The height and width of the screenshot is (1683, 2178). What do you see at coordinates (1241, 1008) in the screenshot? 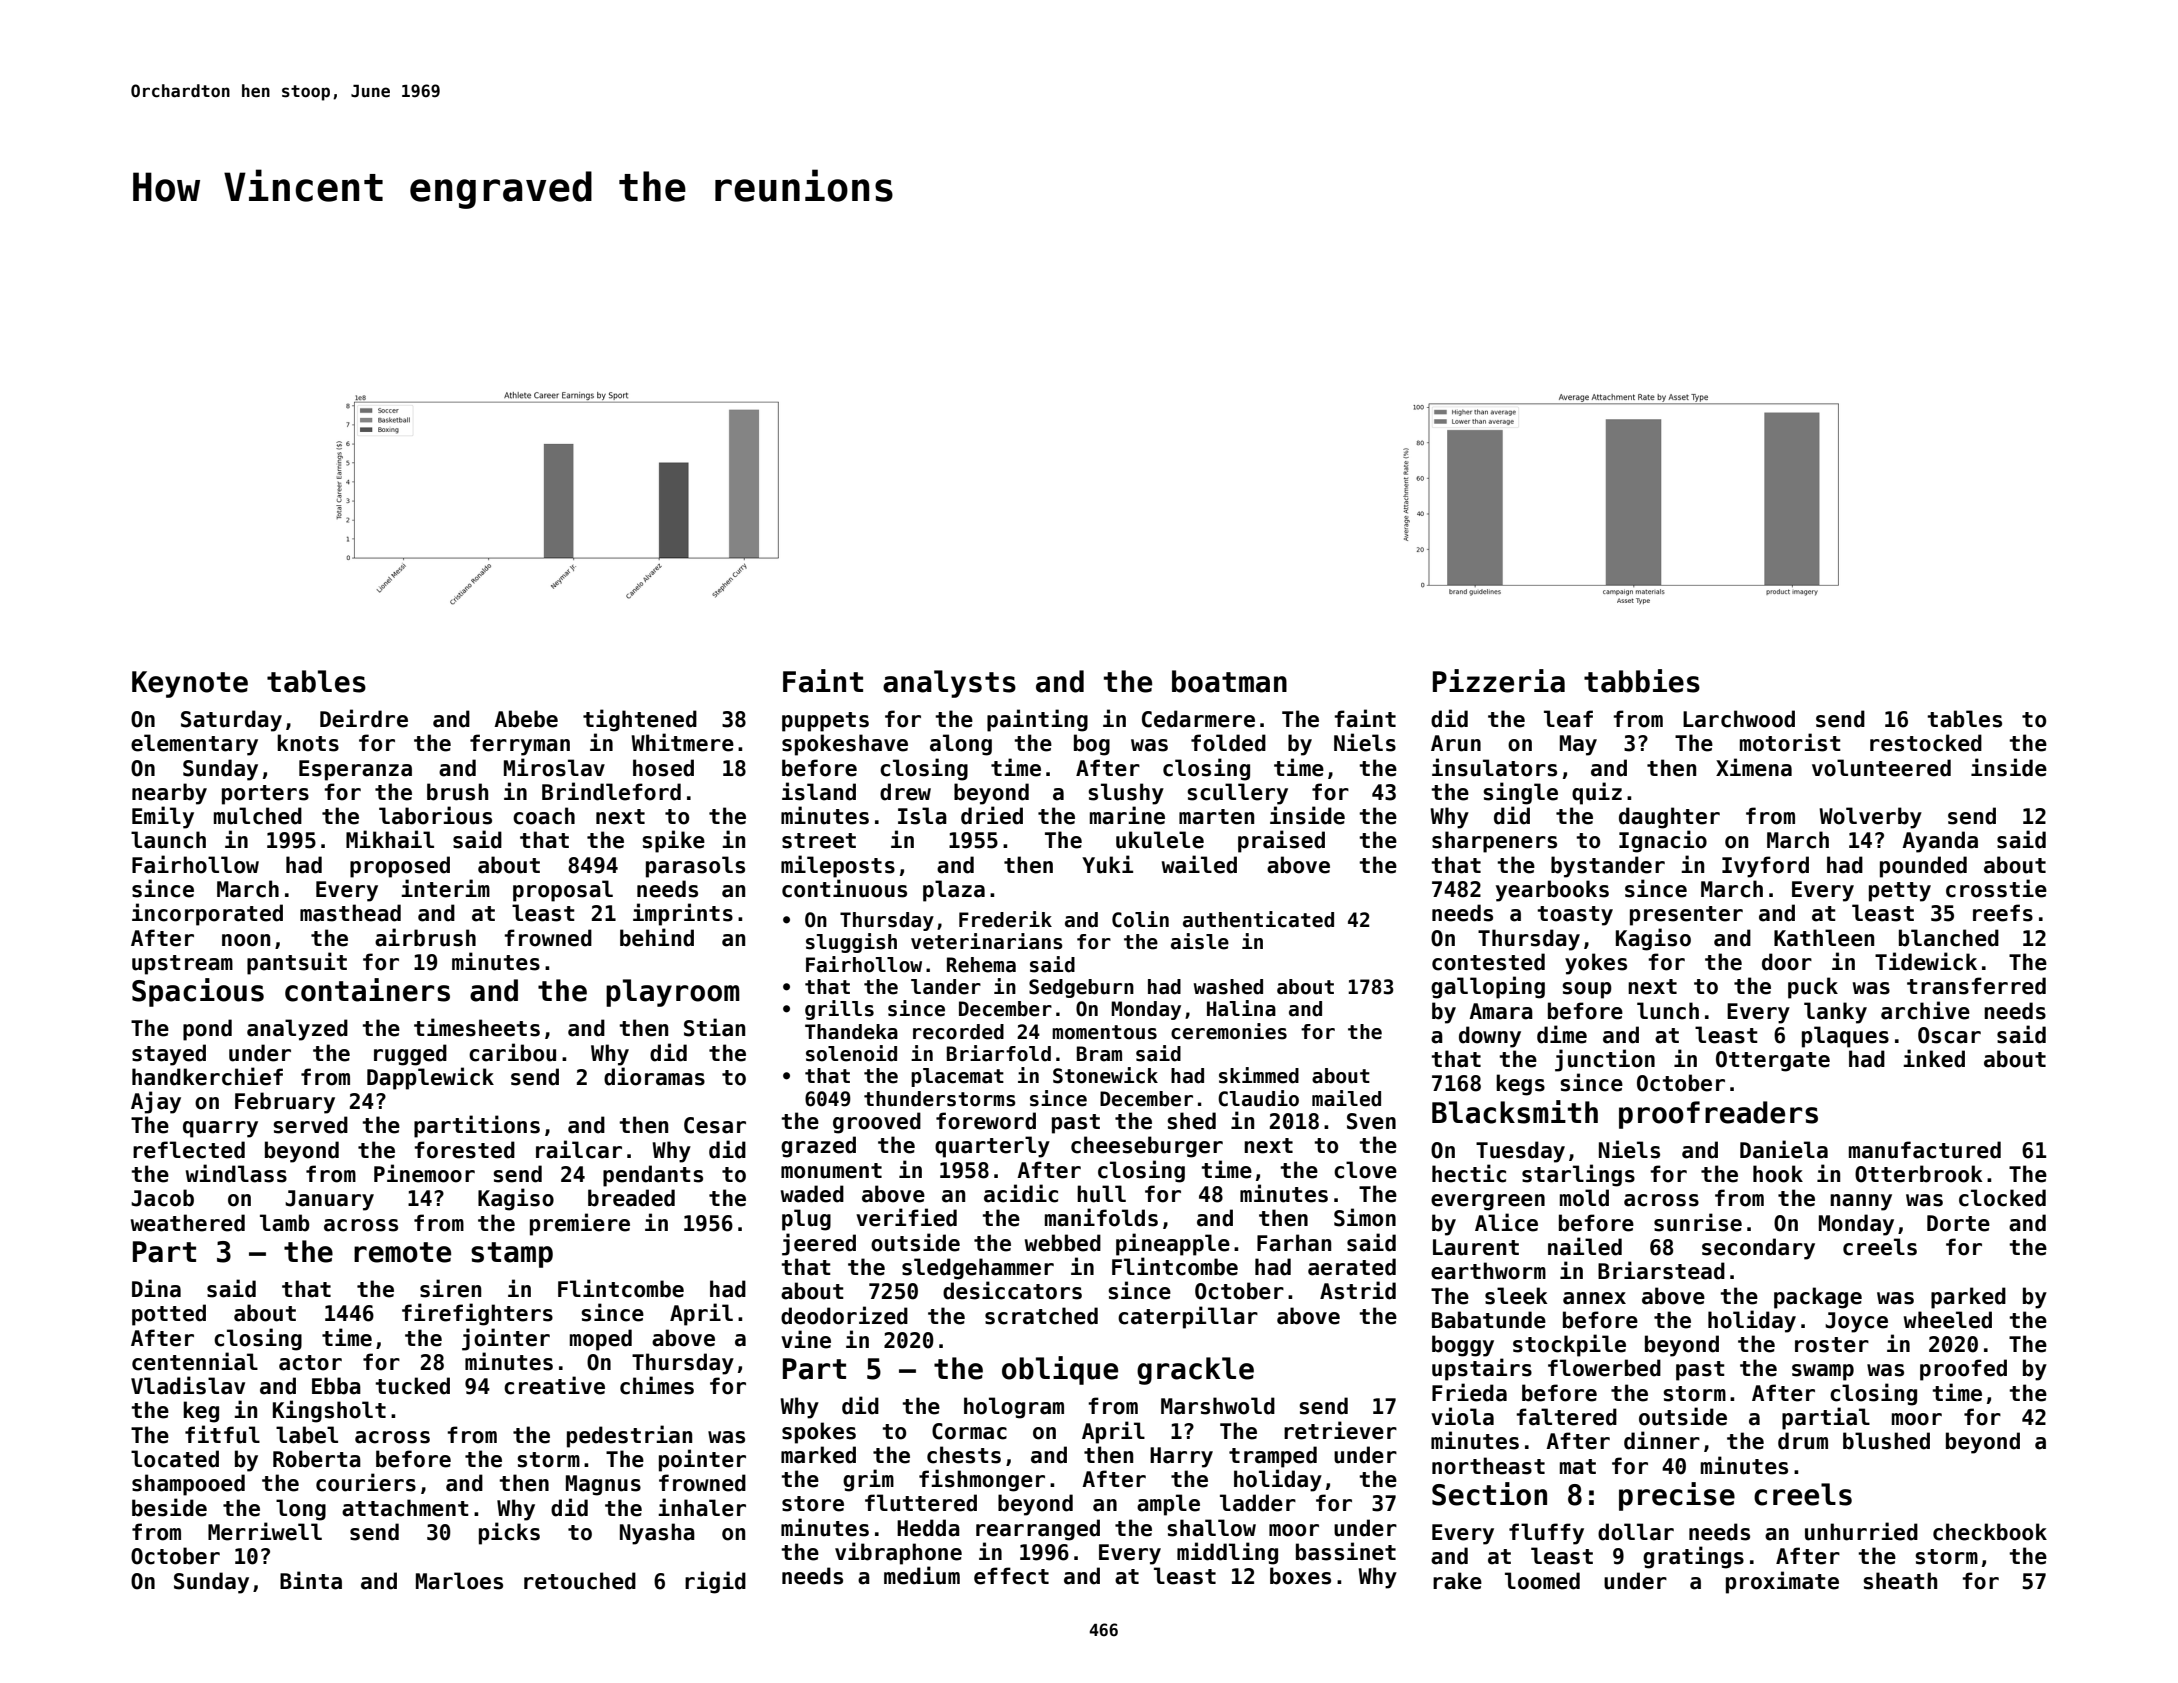
I see `Halina` at bounding box center [1241, 1008].
